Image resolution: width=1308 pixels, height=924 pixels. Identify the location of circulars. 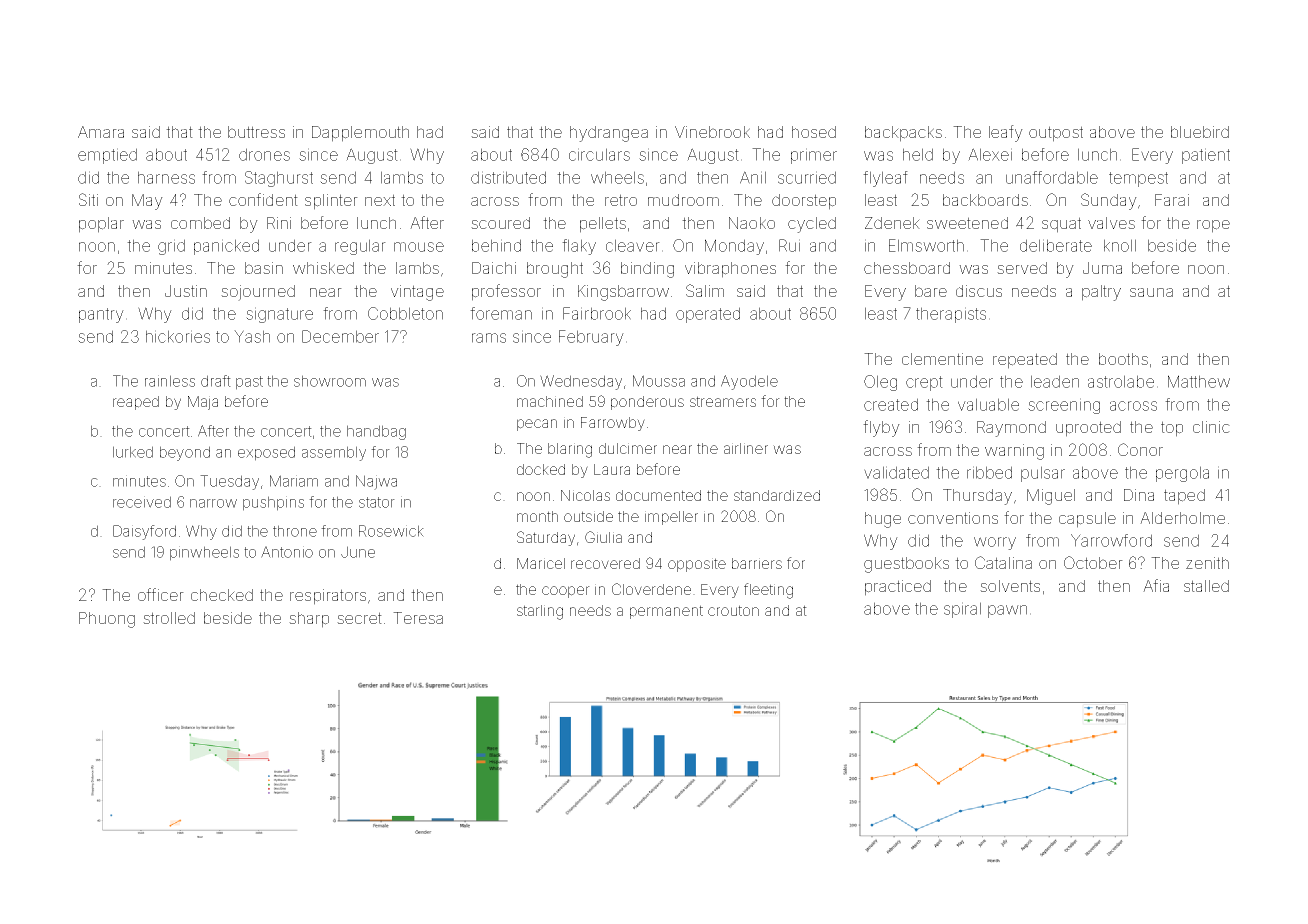
(599, 154).
